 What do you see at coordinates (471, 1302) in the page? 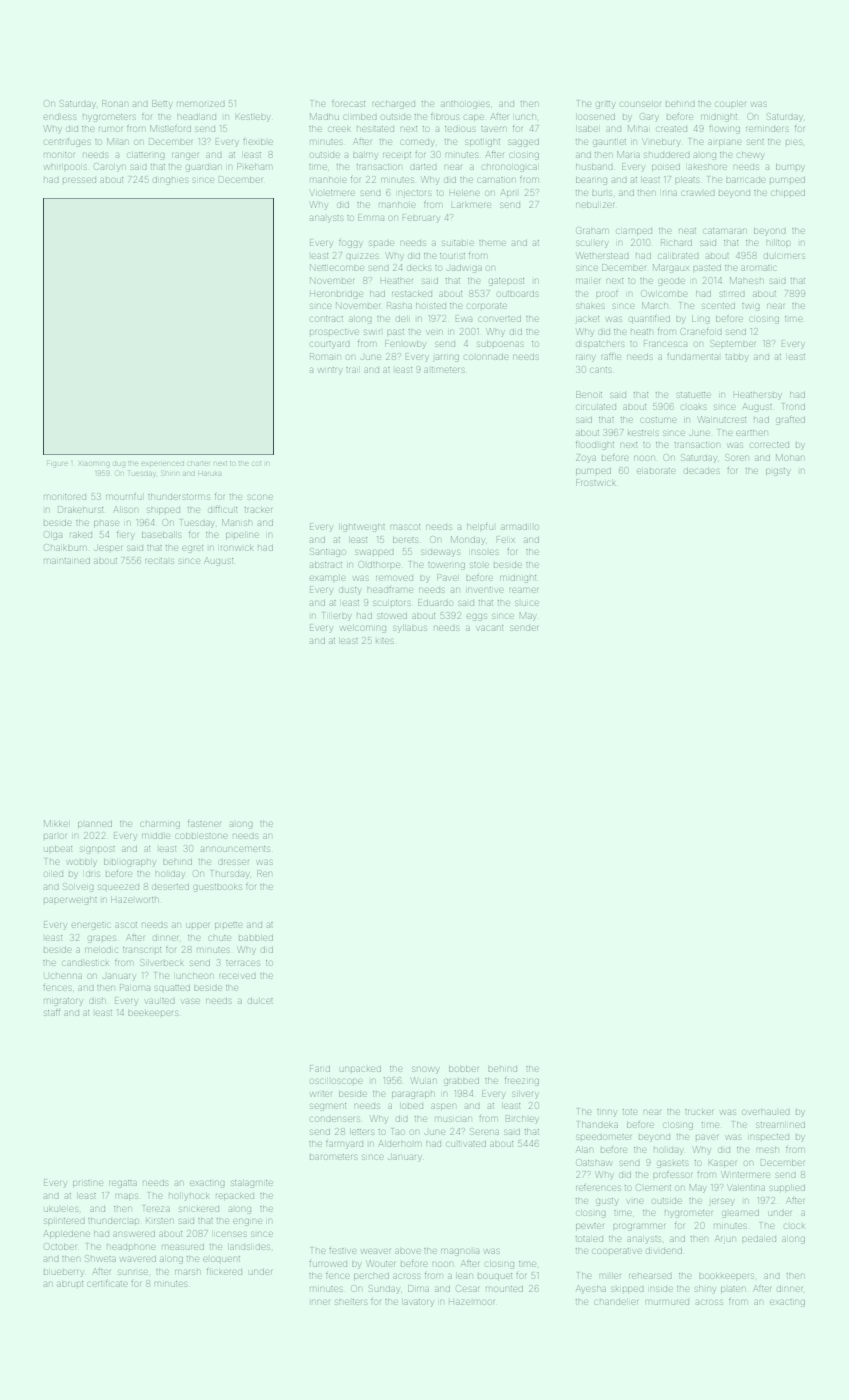
I see `Hazelmoor` at bounding box center [471, 1302].
